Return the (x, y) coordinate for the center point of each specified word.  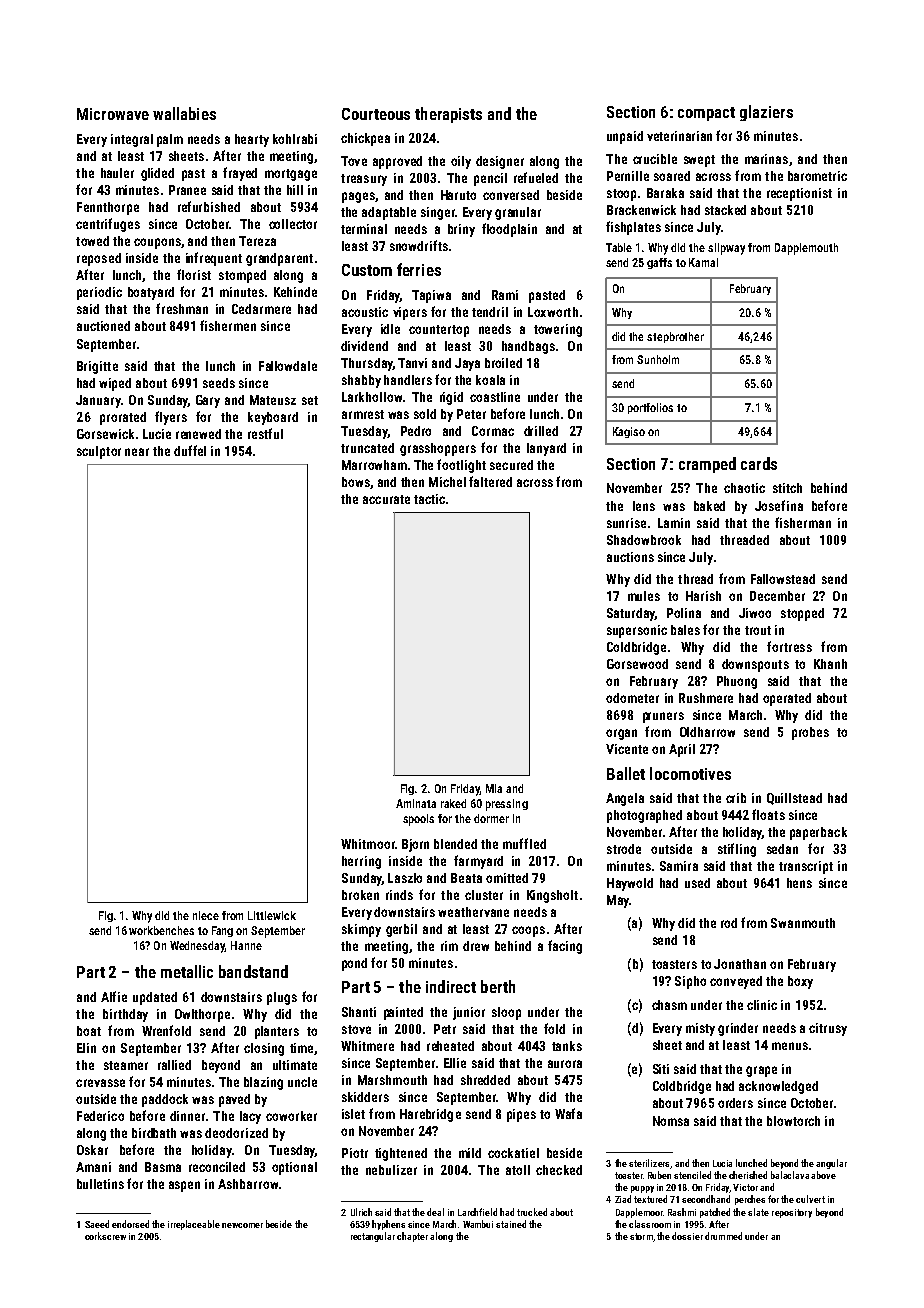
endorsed (130, 1224)
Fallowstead (783, 579)
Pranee (187, 190)
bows (356, 482)
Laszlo (405, 878)
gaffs (659, 263)
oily (461, 162)
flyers (171, 418)
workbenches (161, 930)
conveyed (736, 982)
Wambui (478, 1224)
